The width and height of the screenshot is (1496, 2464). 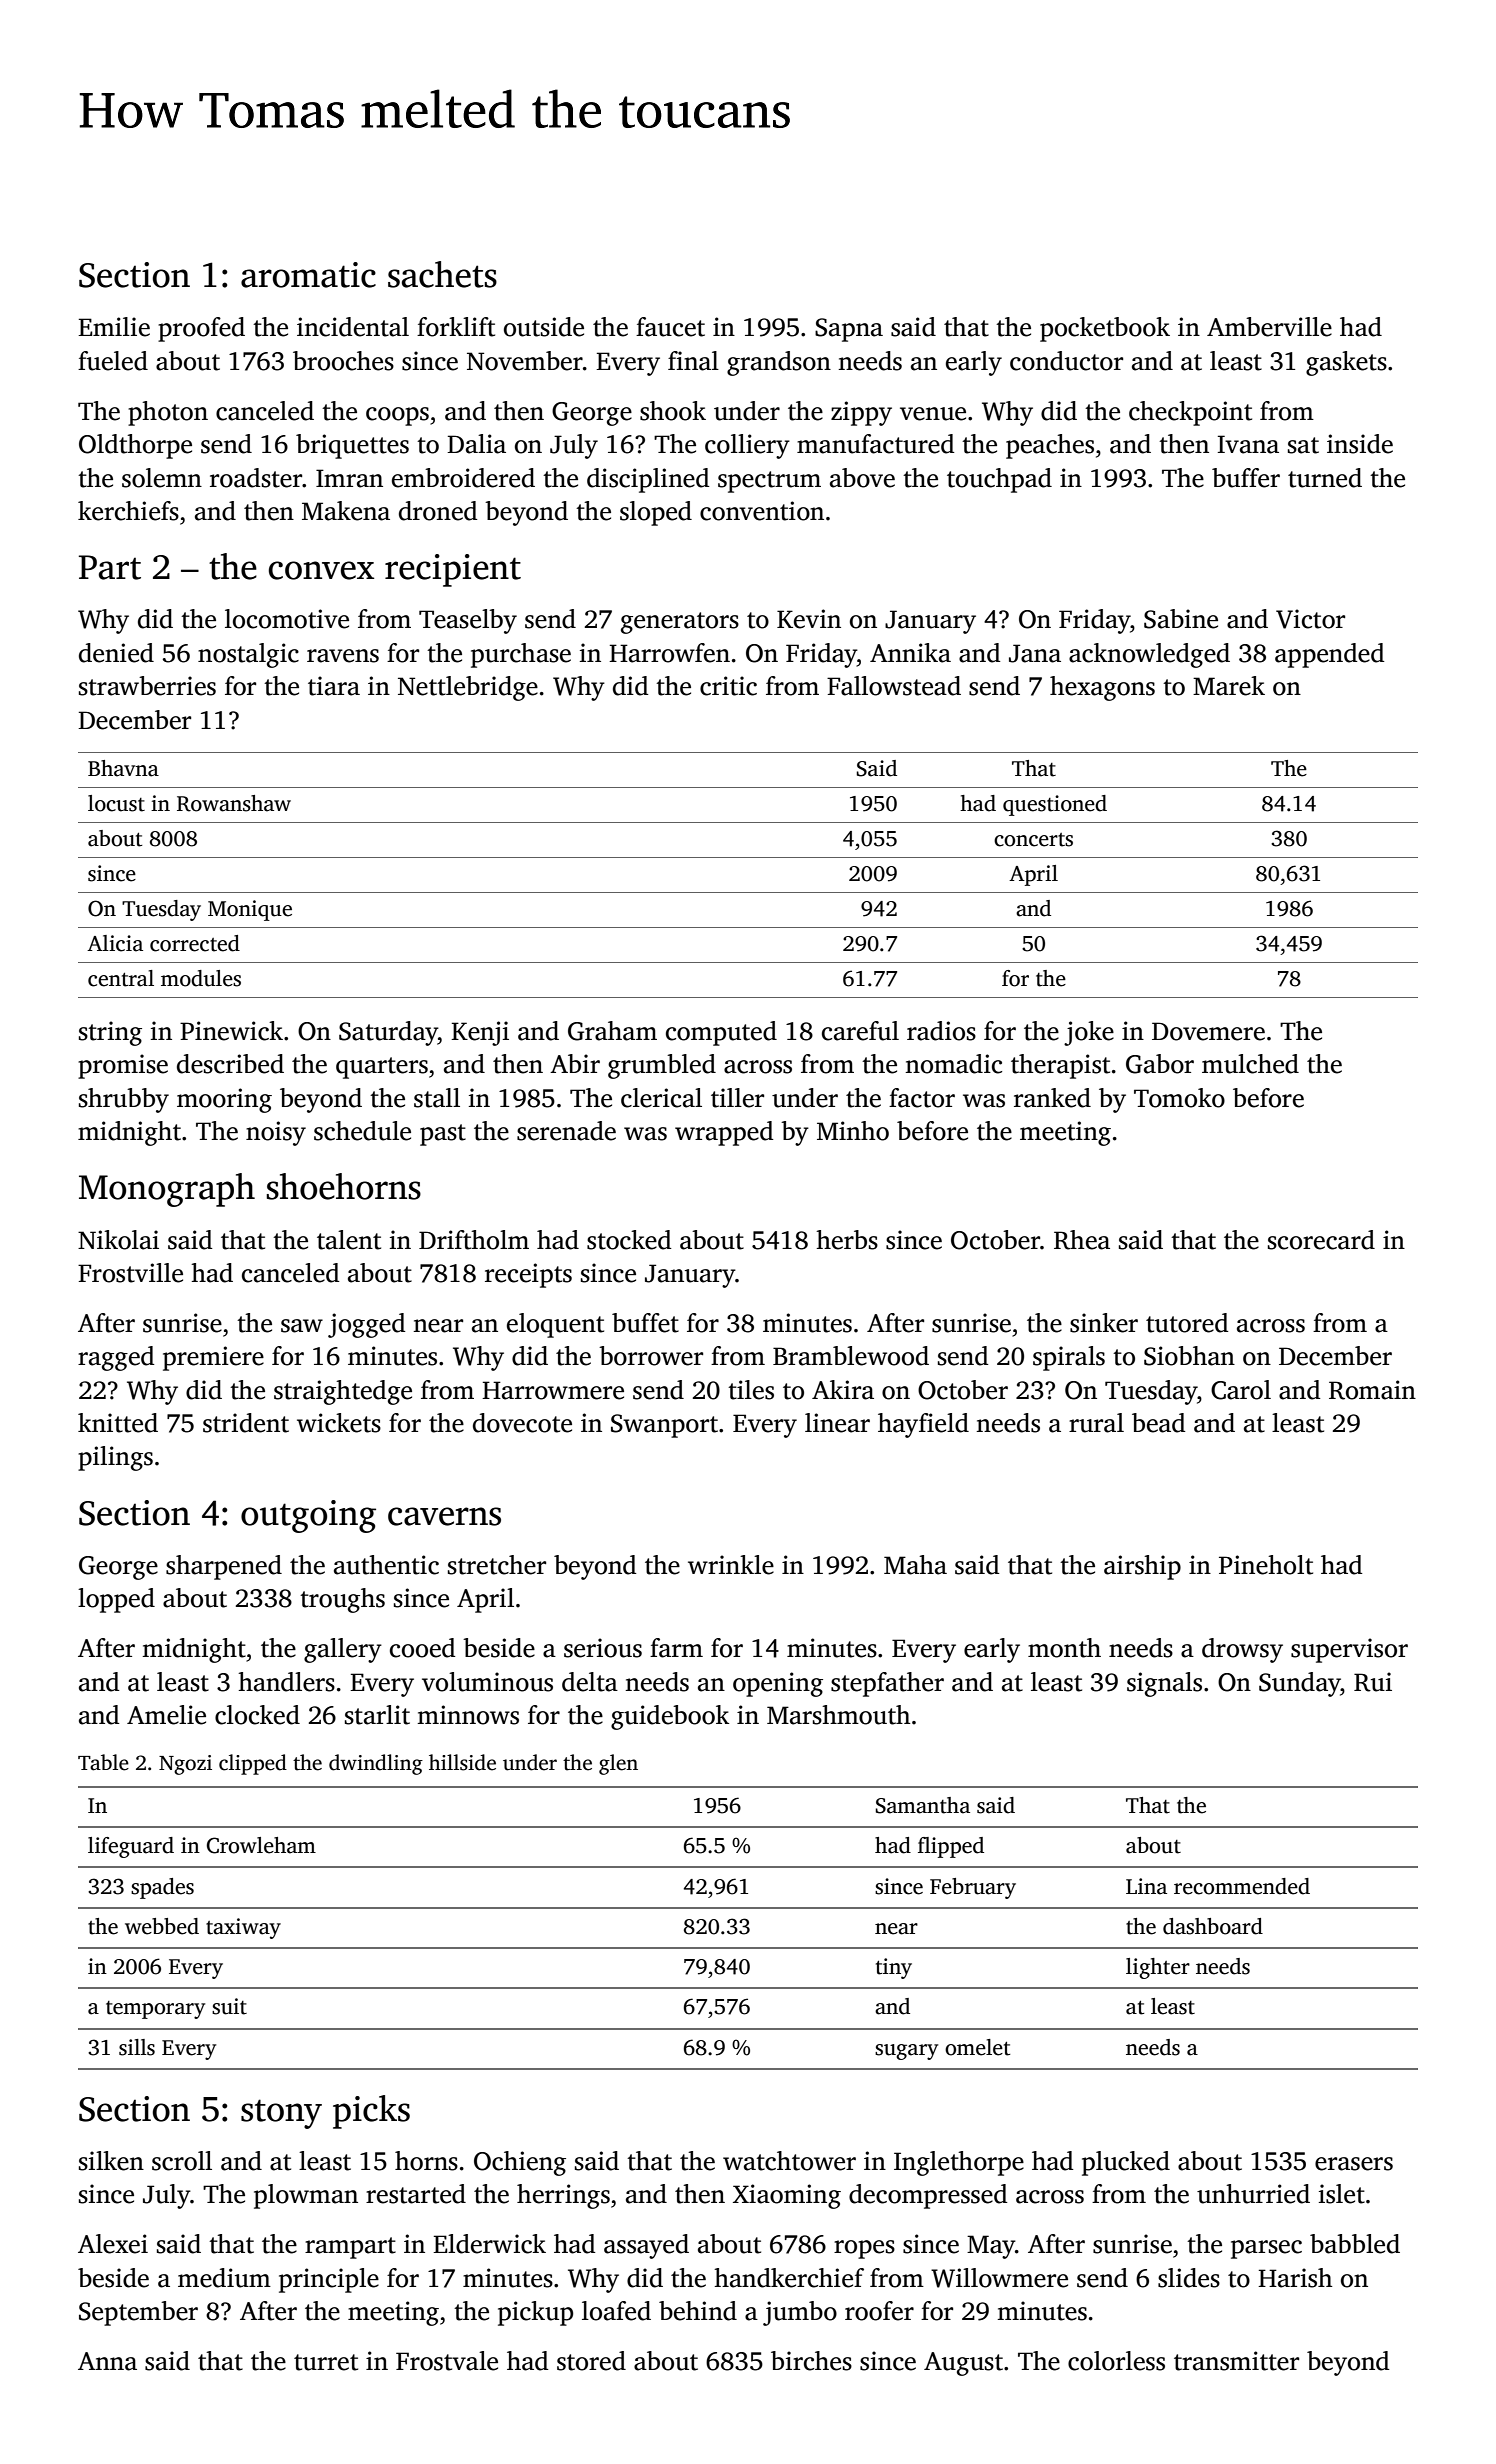 What do you see at coordinates (489, 2244) in the screenshot?
I see `Elderwick` at bounding box center [489, 2244].
